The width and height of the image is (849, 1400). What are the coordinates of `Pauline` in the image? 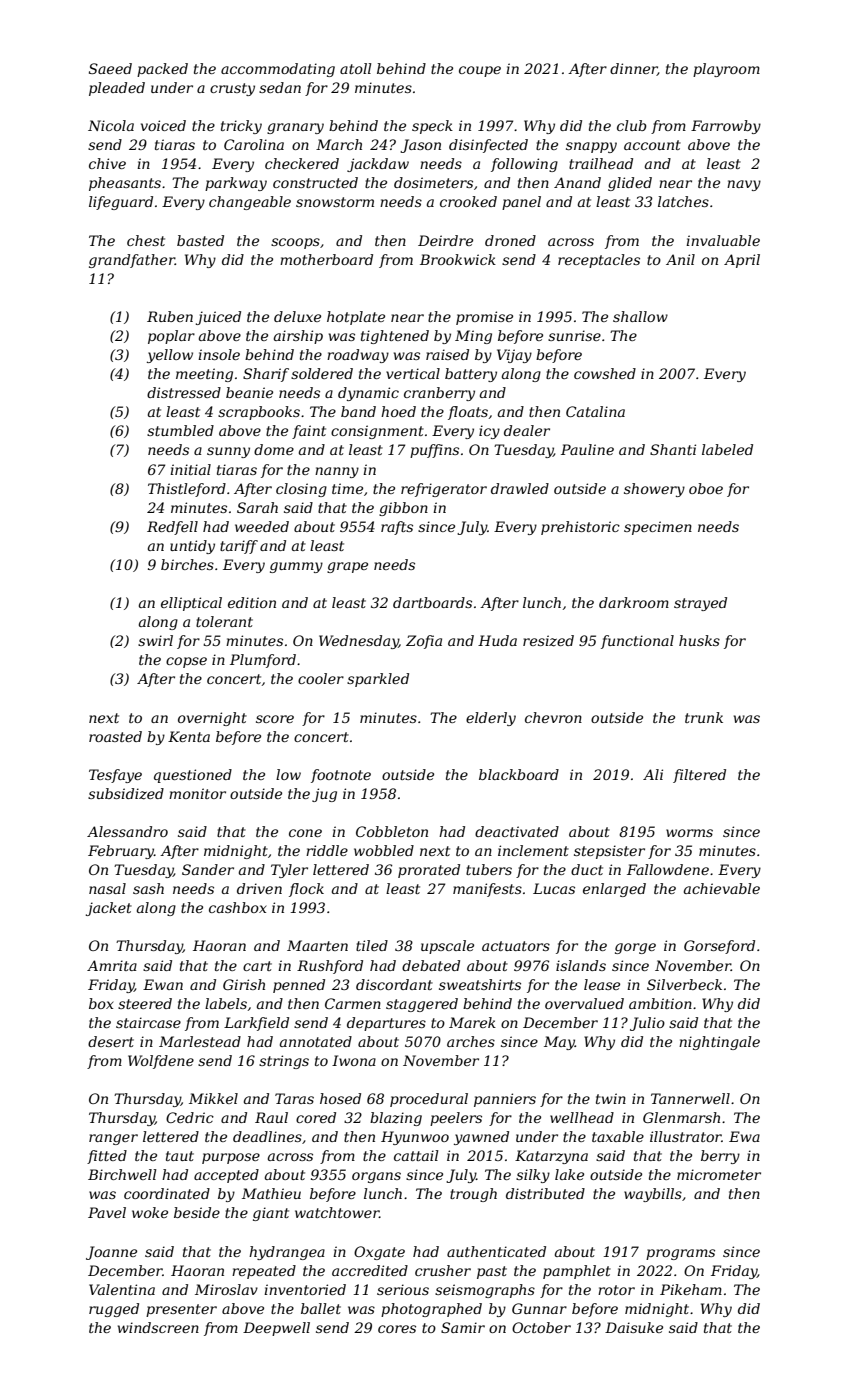 It's located at (587, 449).
